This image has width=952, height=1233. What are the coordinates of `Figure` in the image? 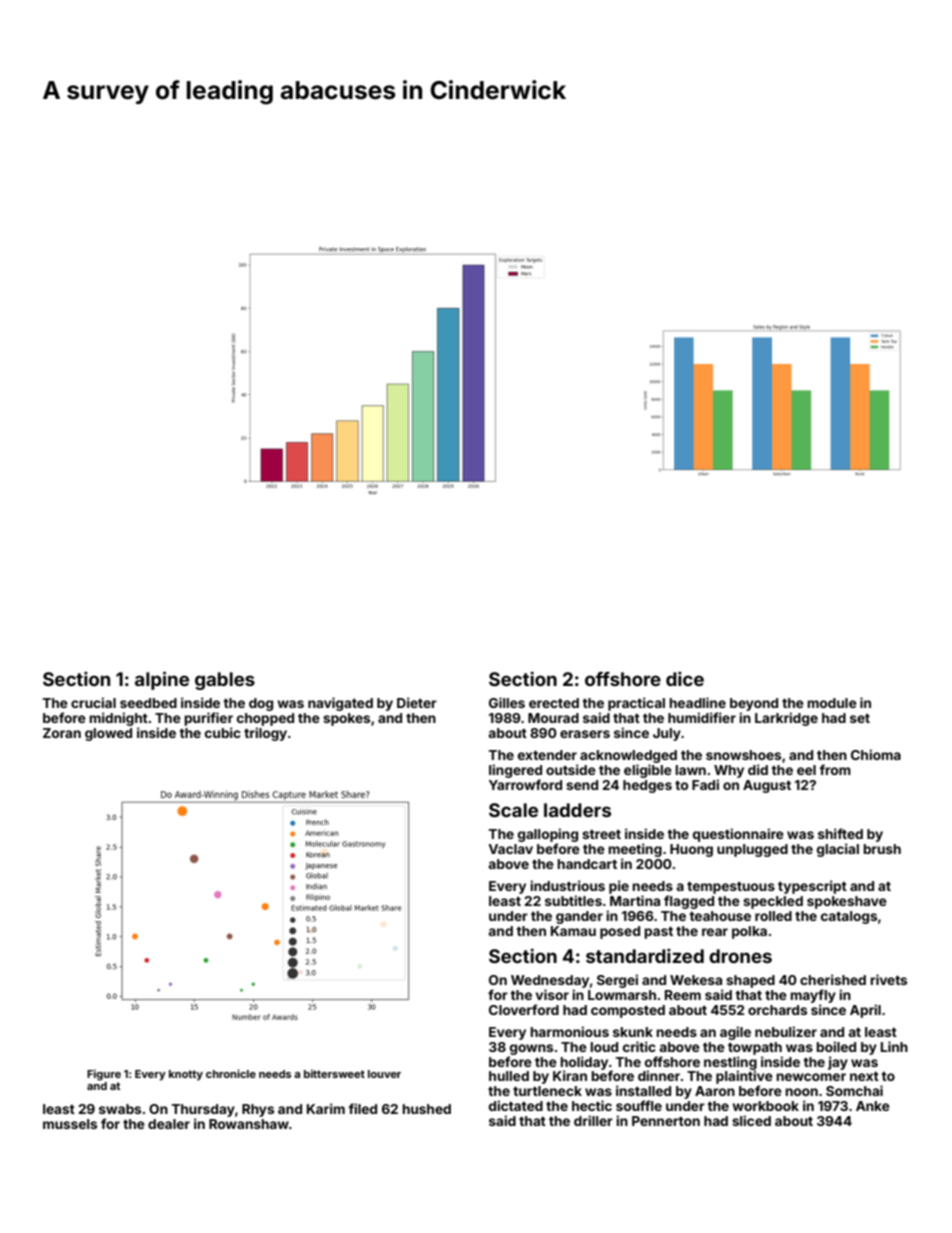 It's located at (104, 1075).
